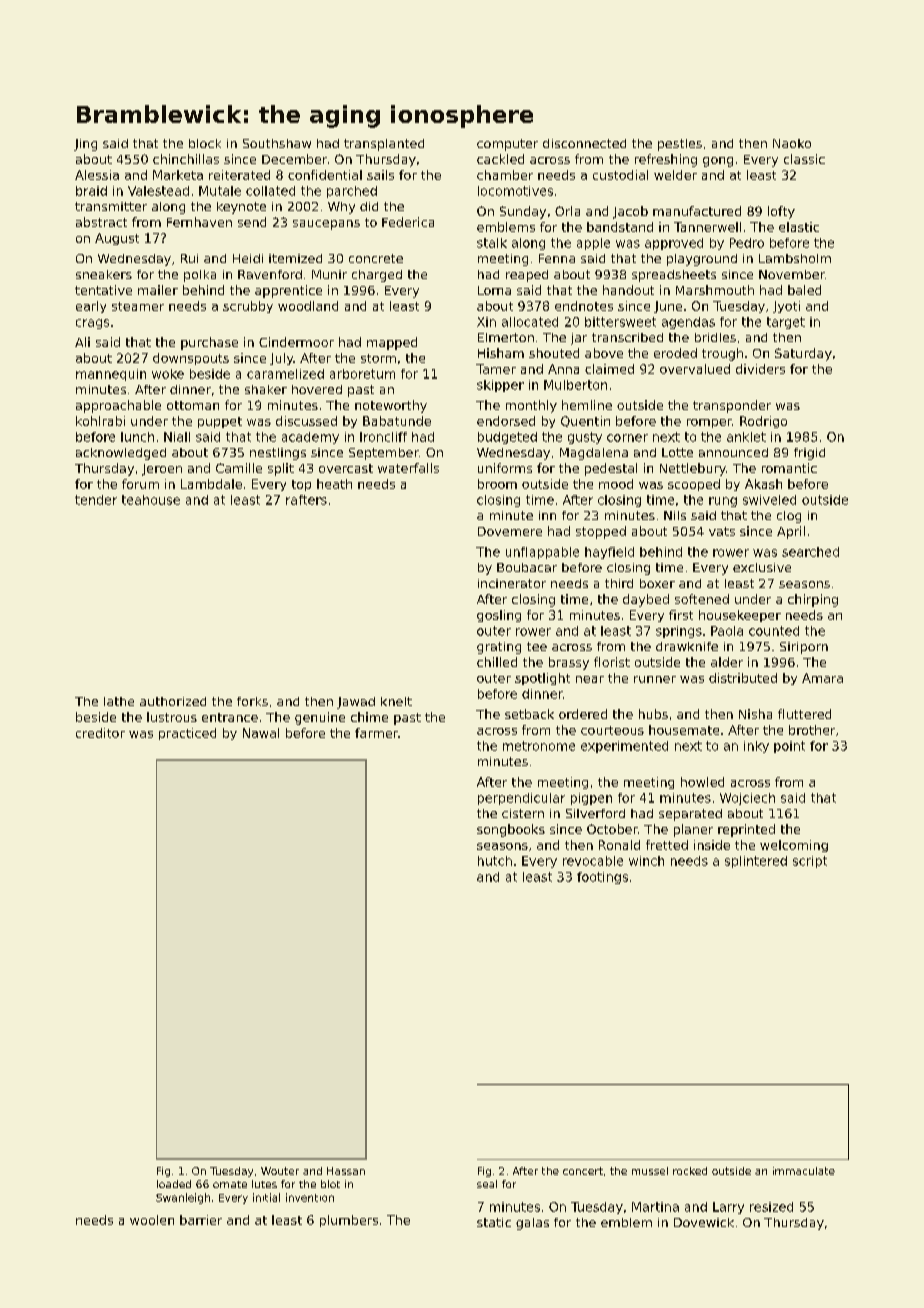 This screenshot has height=1308, width=924. What do you see at coordinates (152, 1220) in the screenshot?
I see `woolen` at bounding box center [152, 1220].
